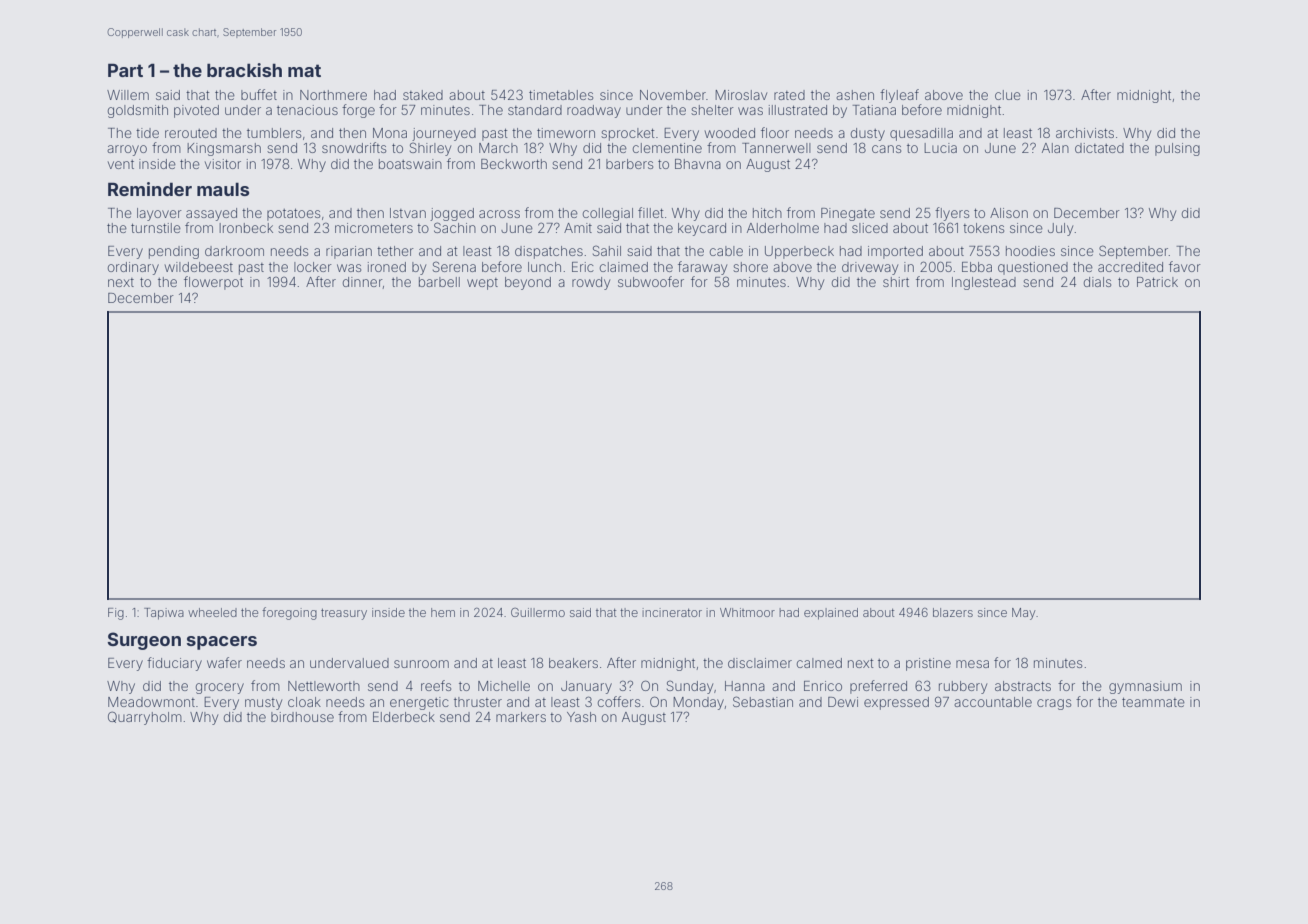  I want to click on Willem, so click(128, 95).
